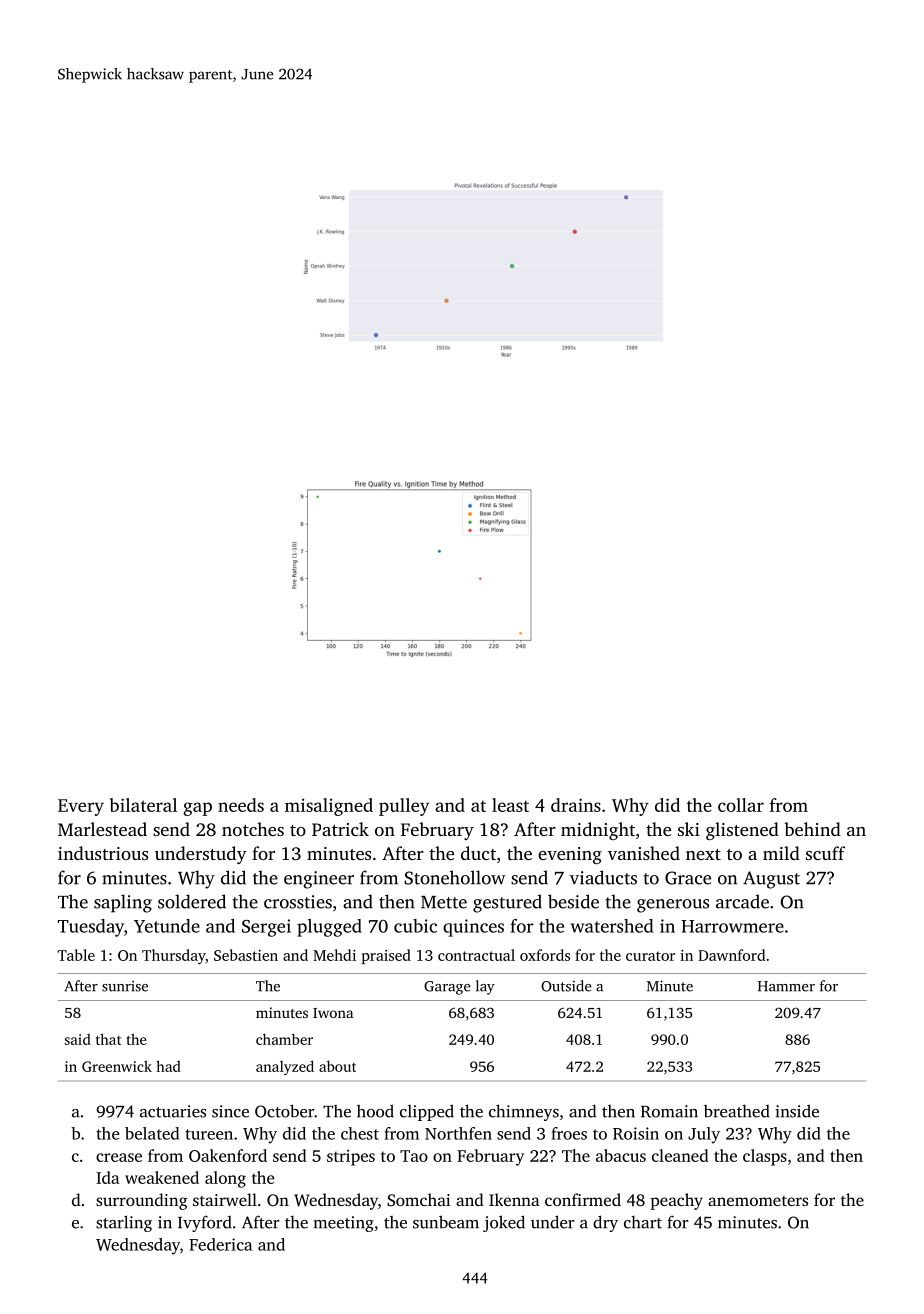  What do you see at coordinates (404, 807) in the document?
I see `pulley` at bounding box center [404, 807].
